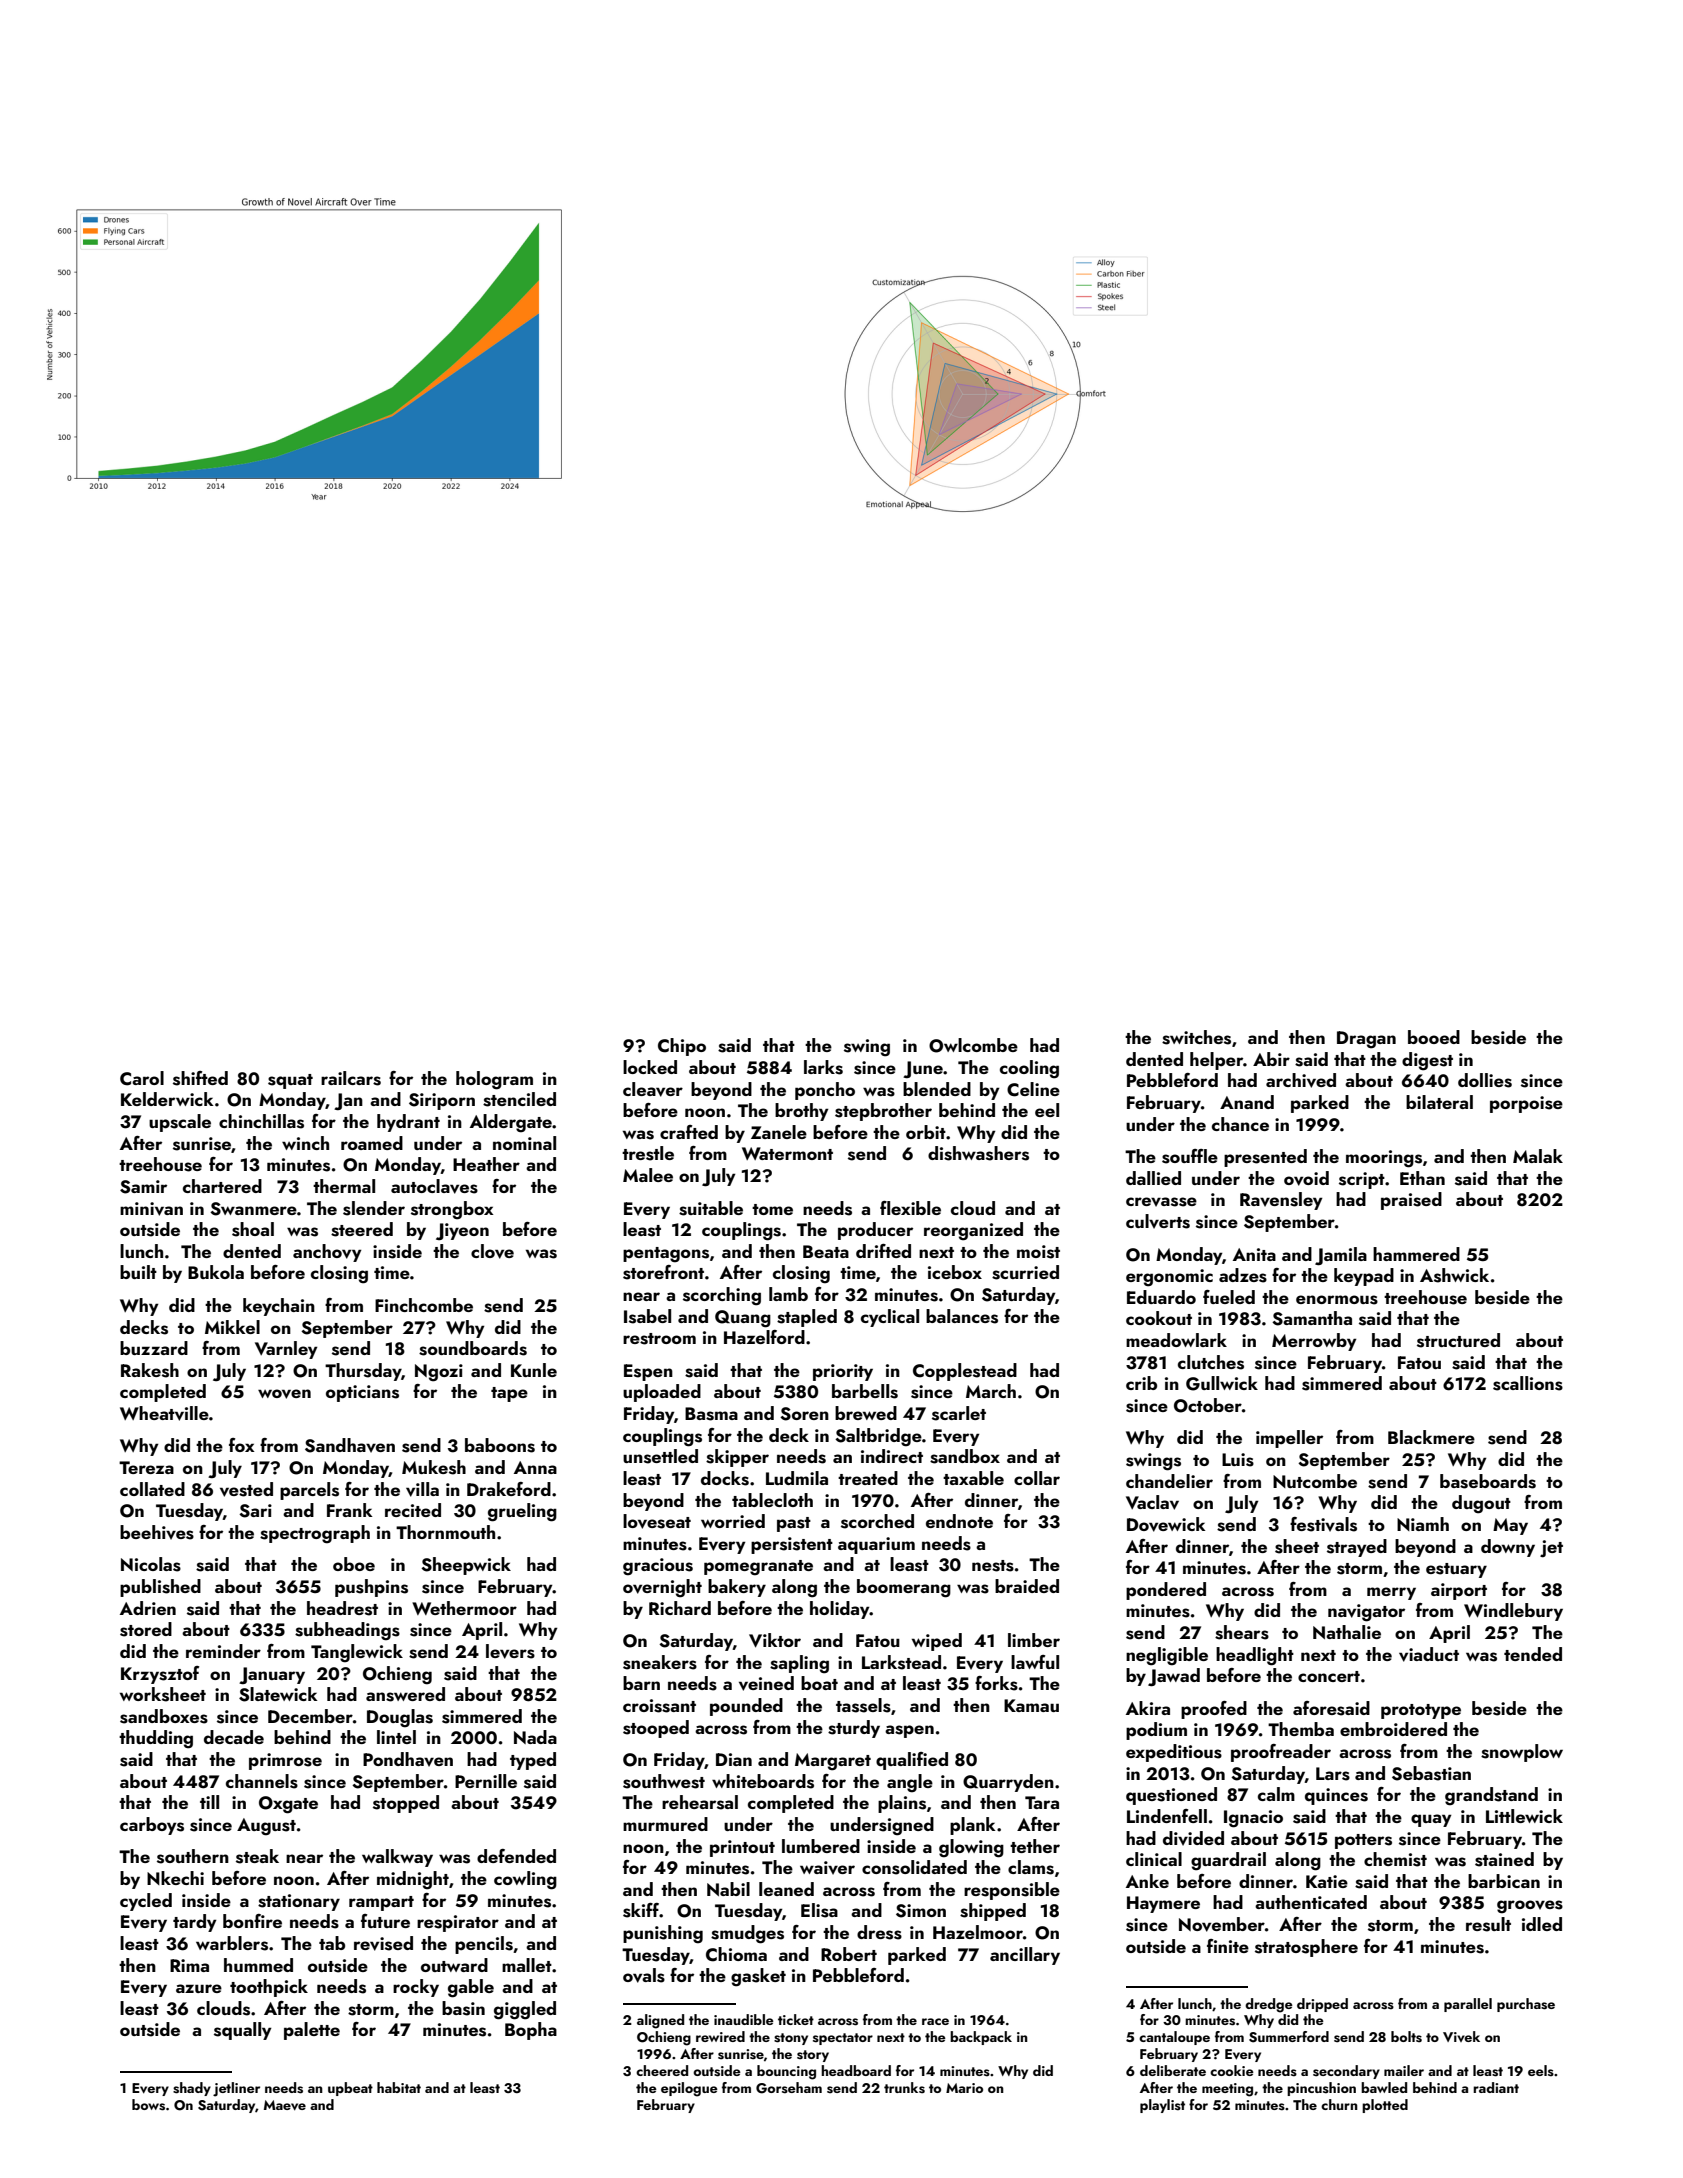  What do you see at coordinates (1508, 1548) in the screenshot?
I see `downy` at bounding box center [1508, 1548].
